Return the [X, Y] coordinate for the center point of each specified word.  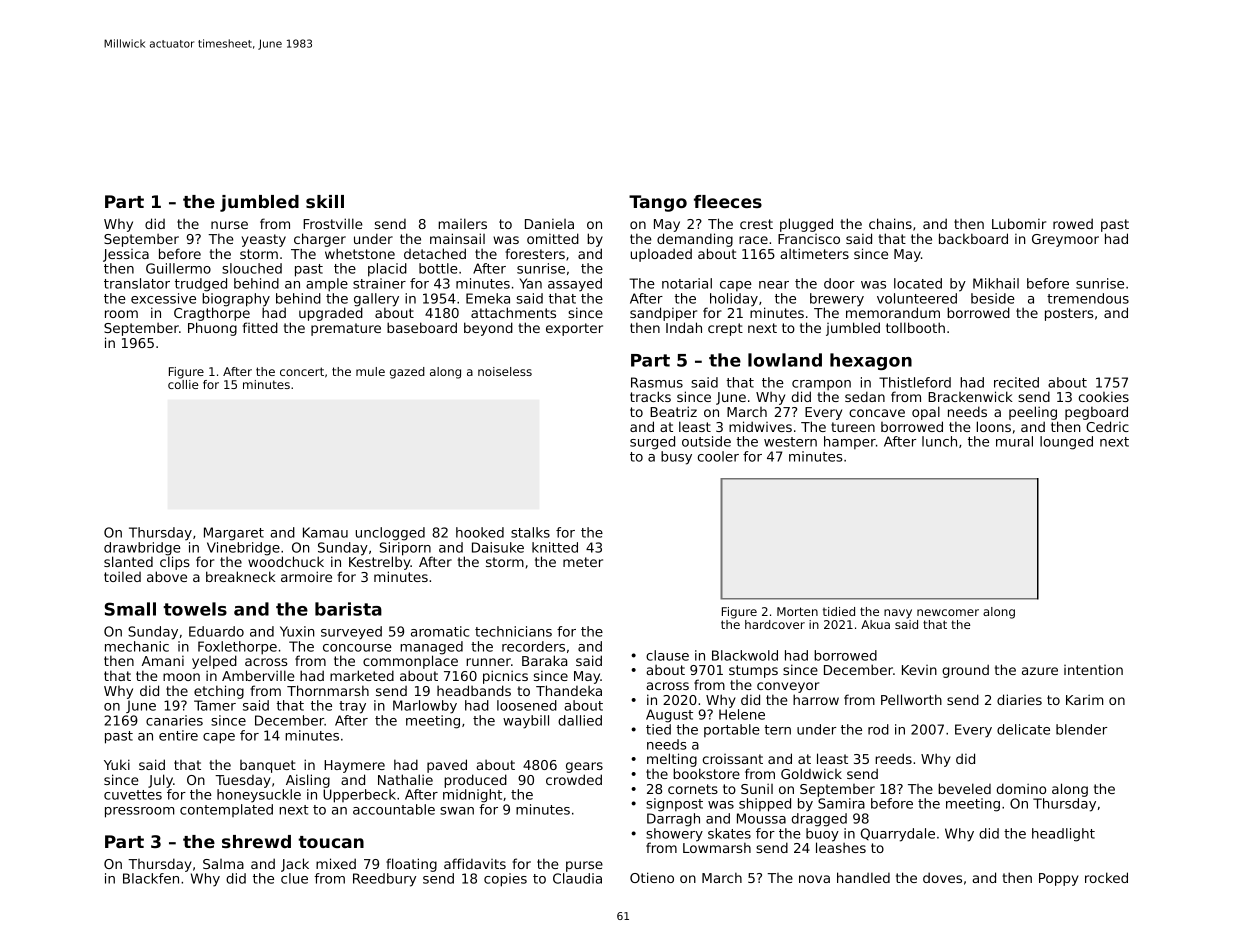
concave [877, 413]
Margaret [234, 534]
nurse [229, 225]
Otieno [652, 877]
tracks [650, 396]
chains [890, 223]
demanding [695, 240]
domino [1021, 788]
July [160, 781]
